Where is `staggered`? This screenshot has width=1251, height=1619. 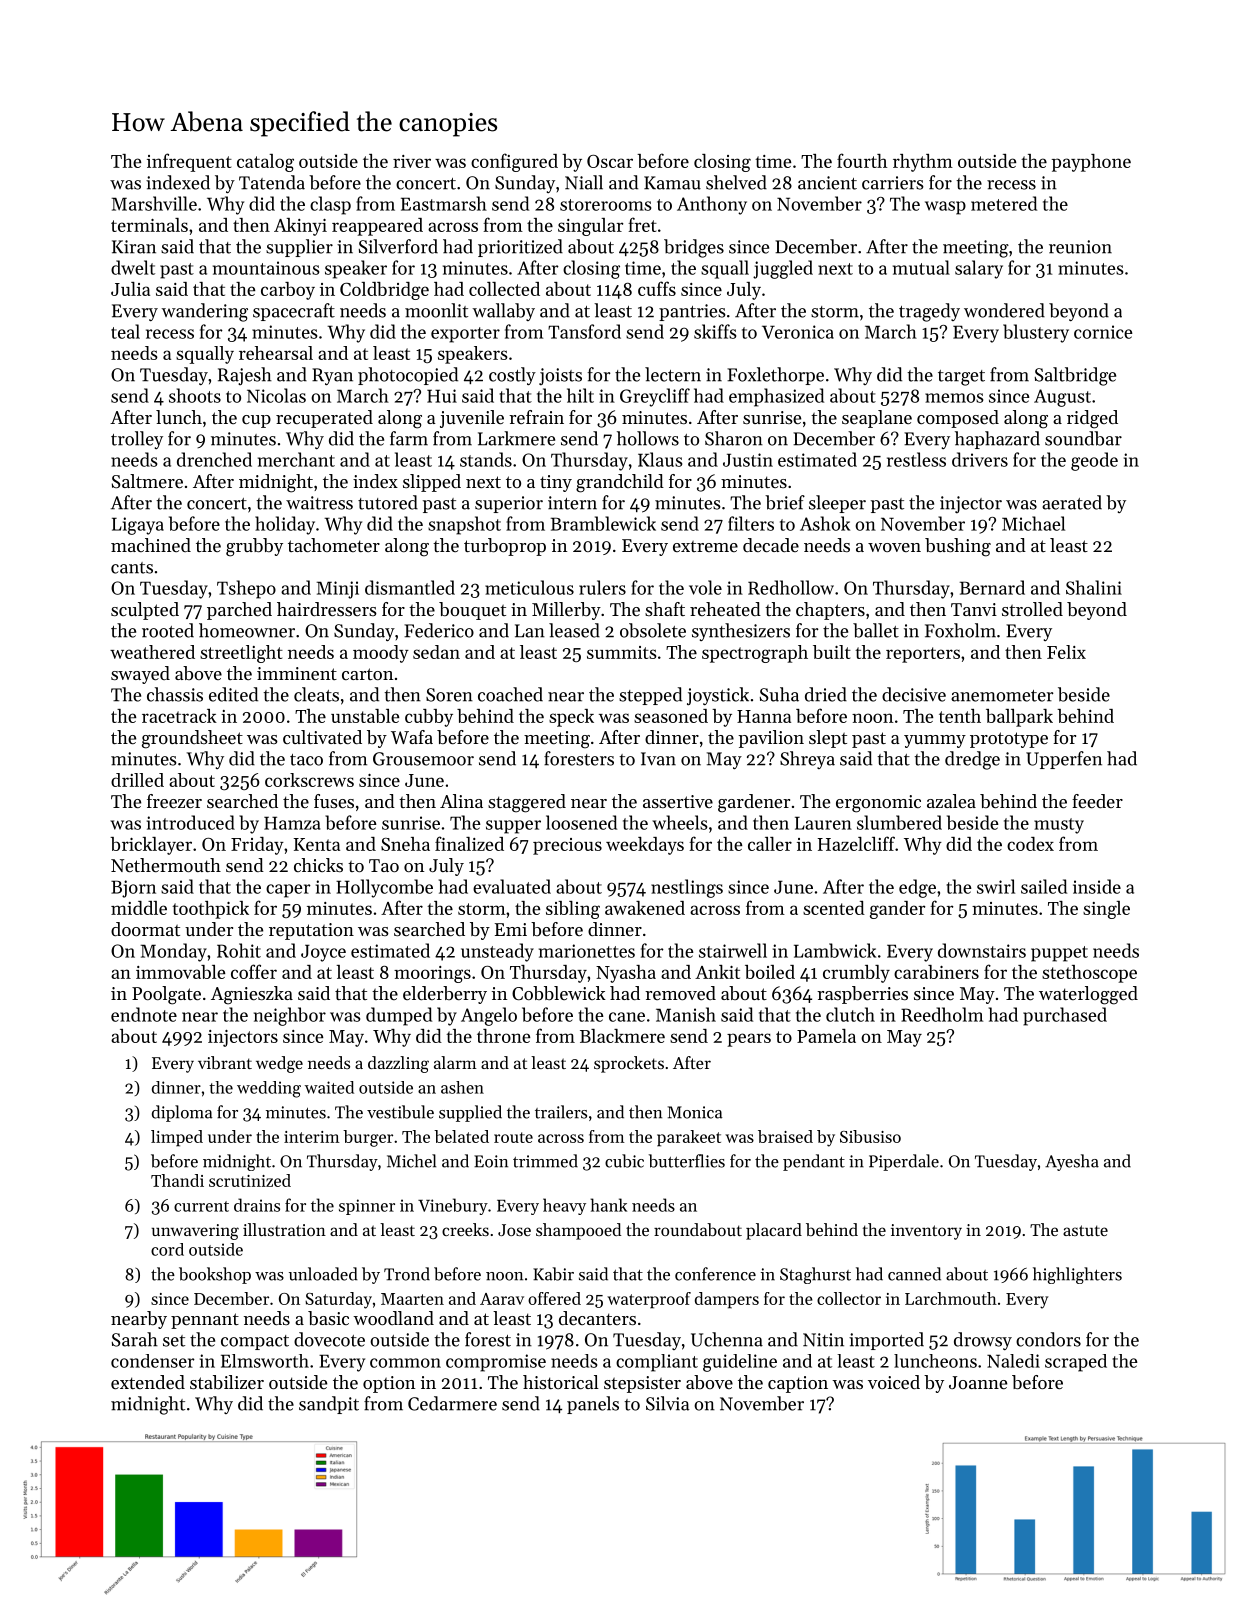
staggered is located at coordinates (527, 803).
